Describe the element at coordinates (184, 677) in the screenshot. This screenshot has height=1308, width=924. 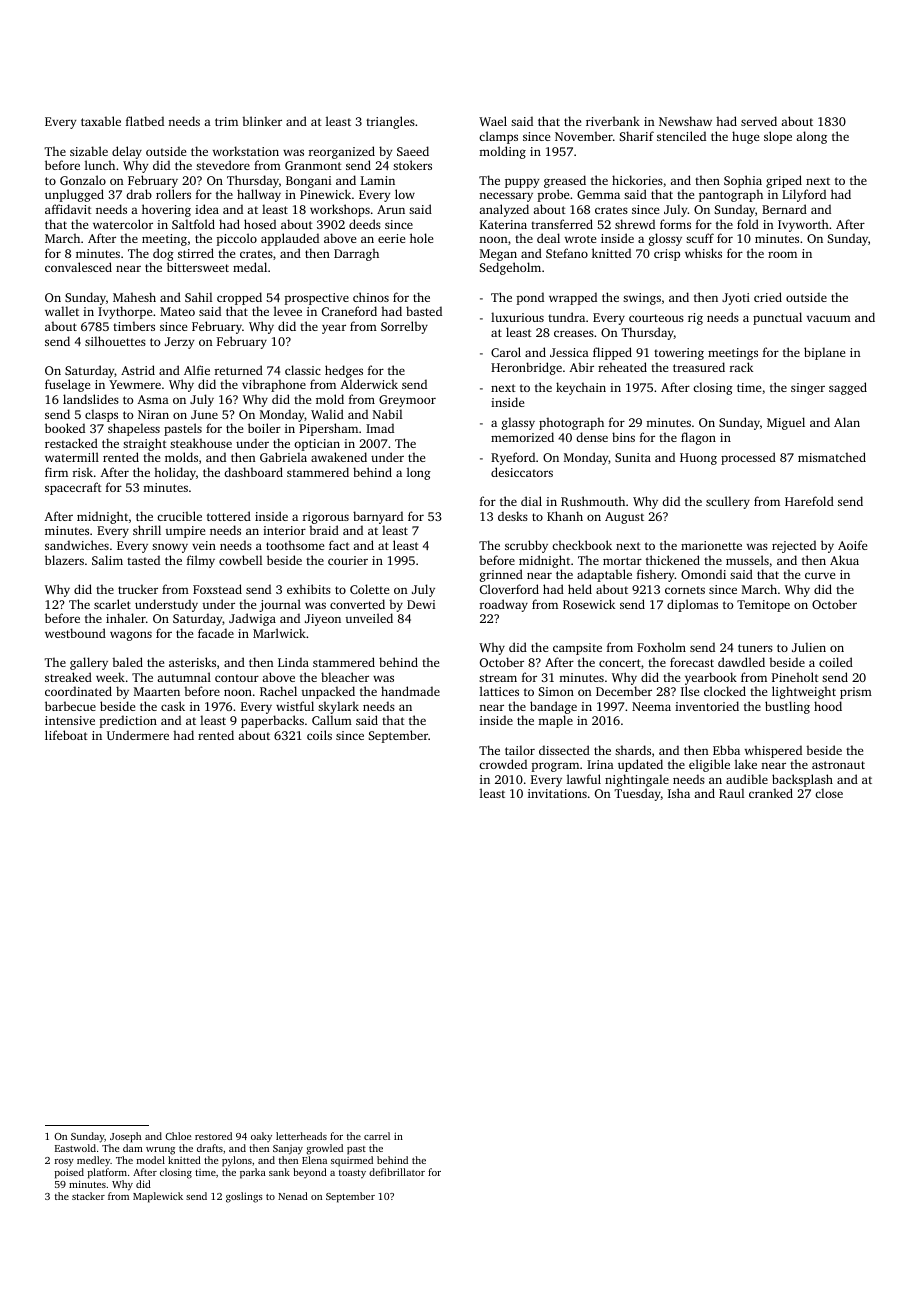
I see `autumnal` at that location.
